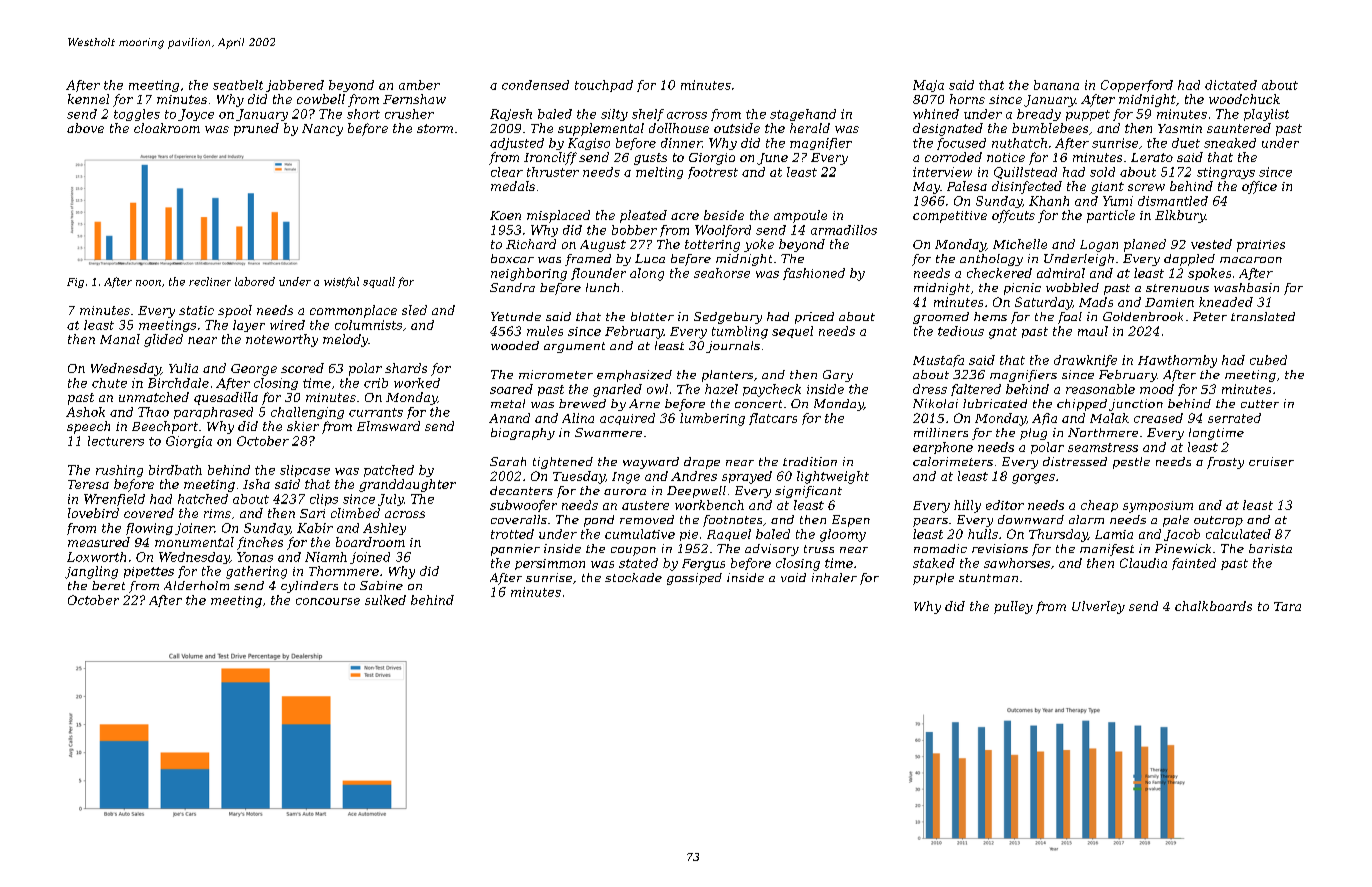 The image size is (1372, 887). What do you see at coordinates (238, 85) in the screenshot?
I see `seatbelt` at bounding box center [238, 85].
